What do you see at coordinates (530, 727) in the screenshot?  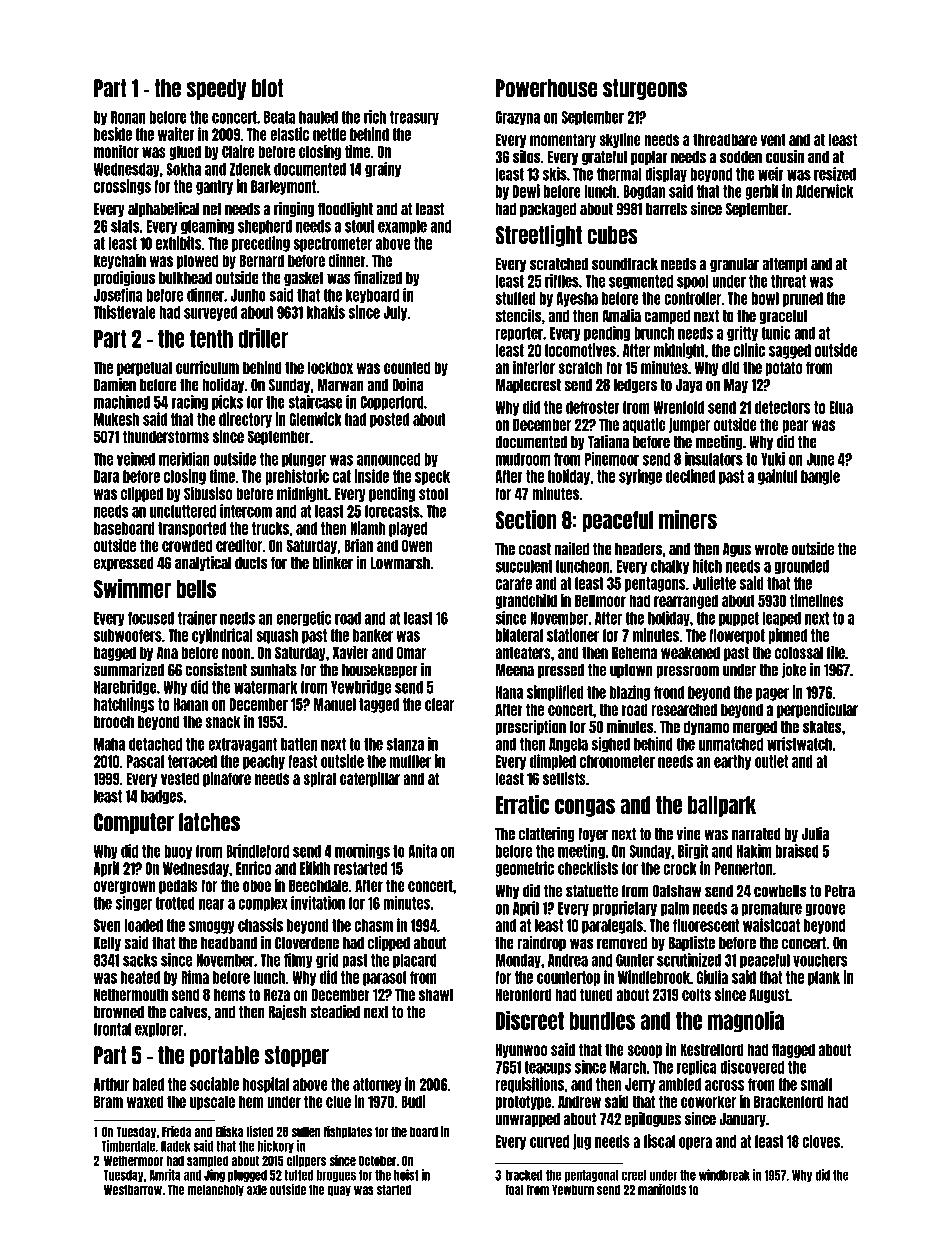 I see `prescription` at bounding box center [530, 727].
